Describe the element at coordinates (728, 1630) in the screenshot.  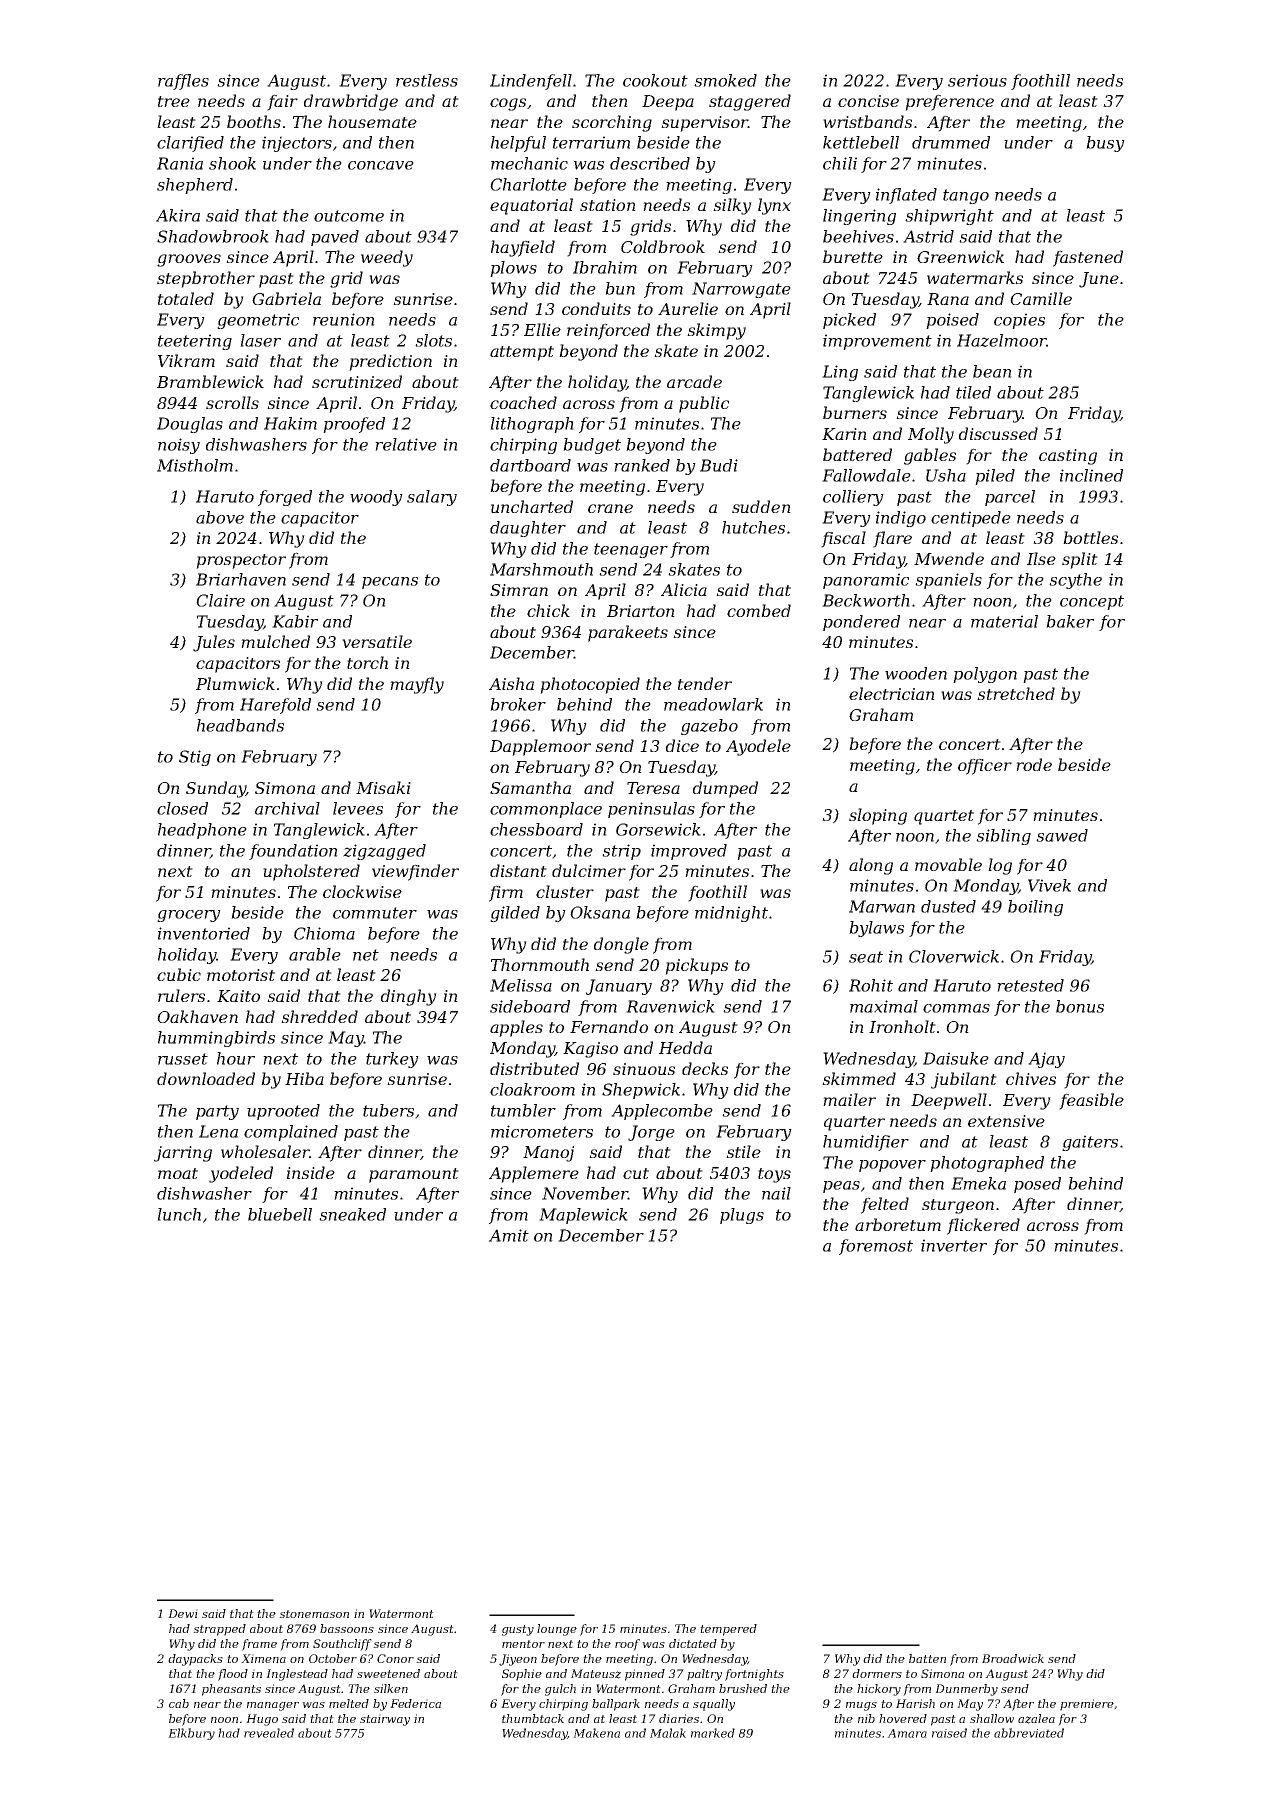
I see `tempered` at that location.
